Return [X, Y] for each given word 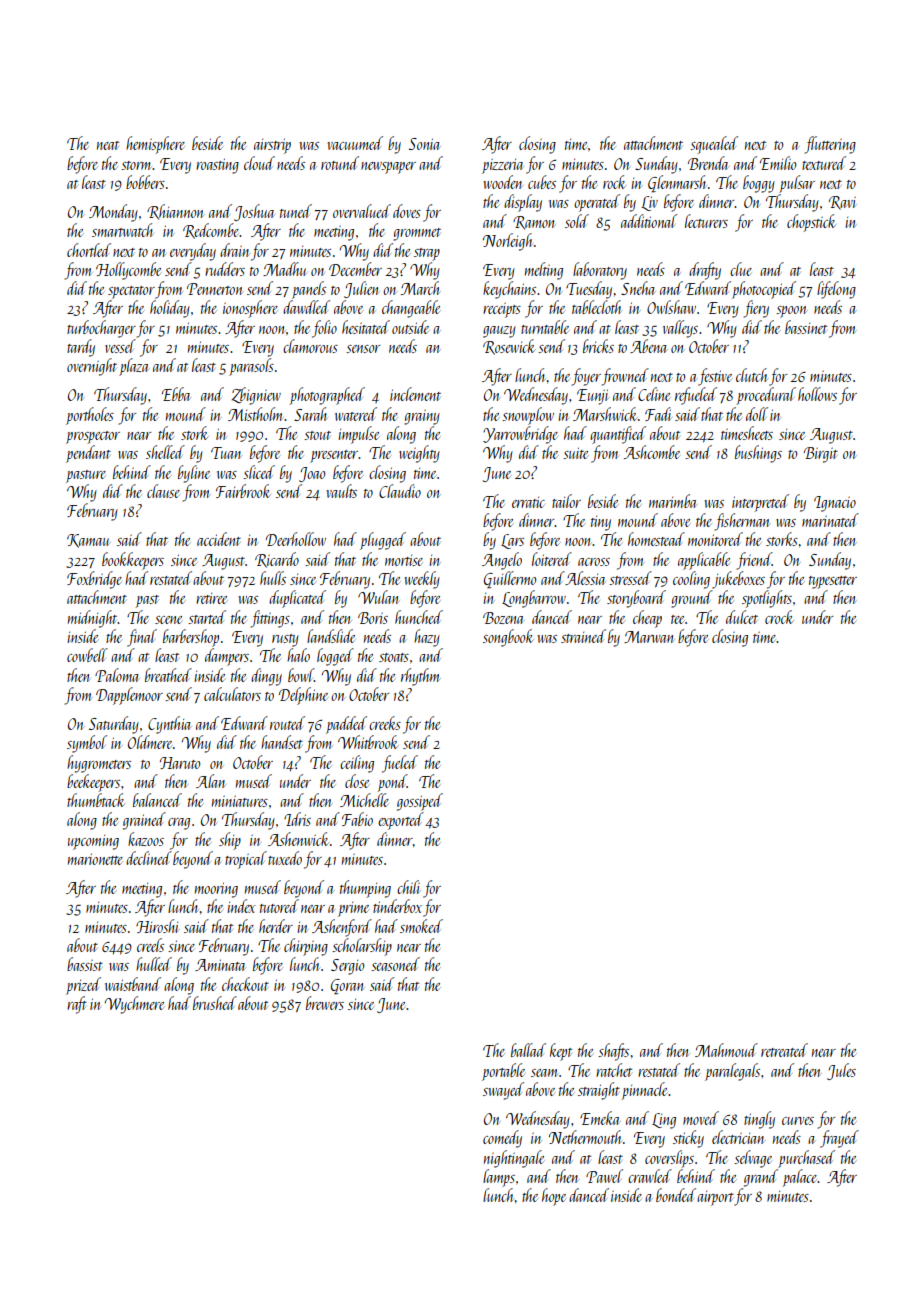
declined [149, 858]
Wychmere [134, 1005]
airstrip [272, 146]
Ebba [176, 394]
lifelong [836, 290]
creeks [385, 723]
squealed [714, 145]
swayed [503, 1091]
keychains [509, 290]
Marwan [648, 637]
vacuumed [355, 143]
